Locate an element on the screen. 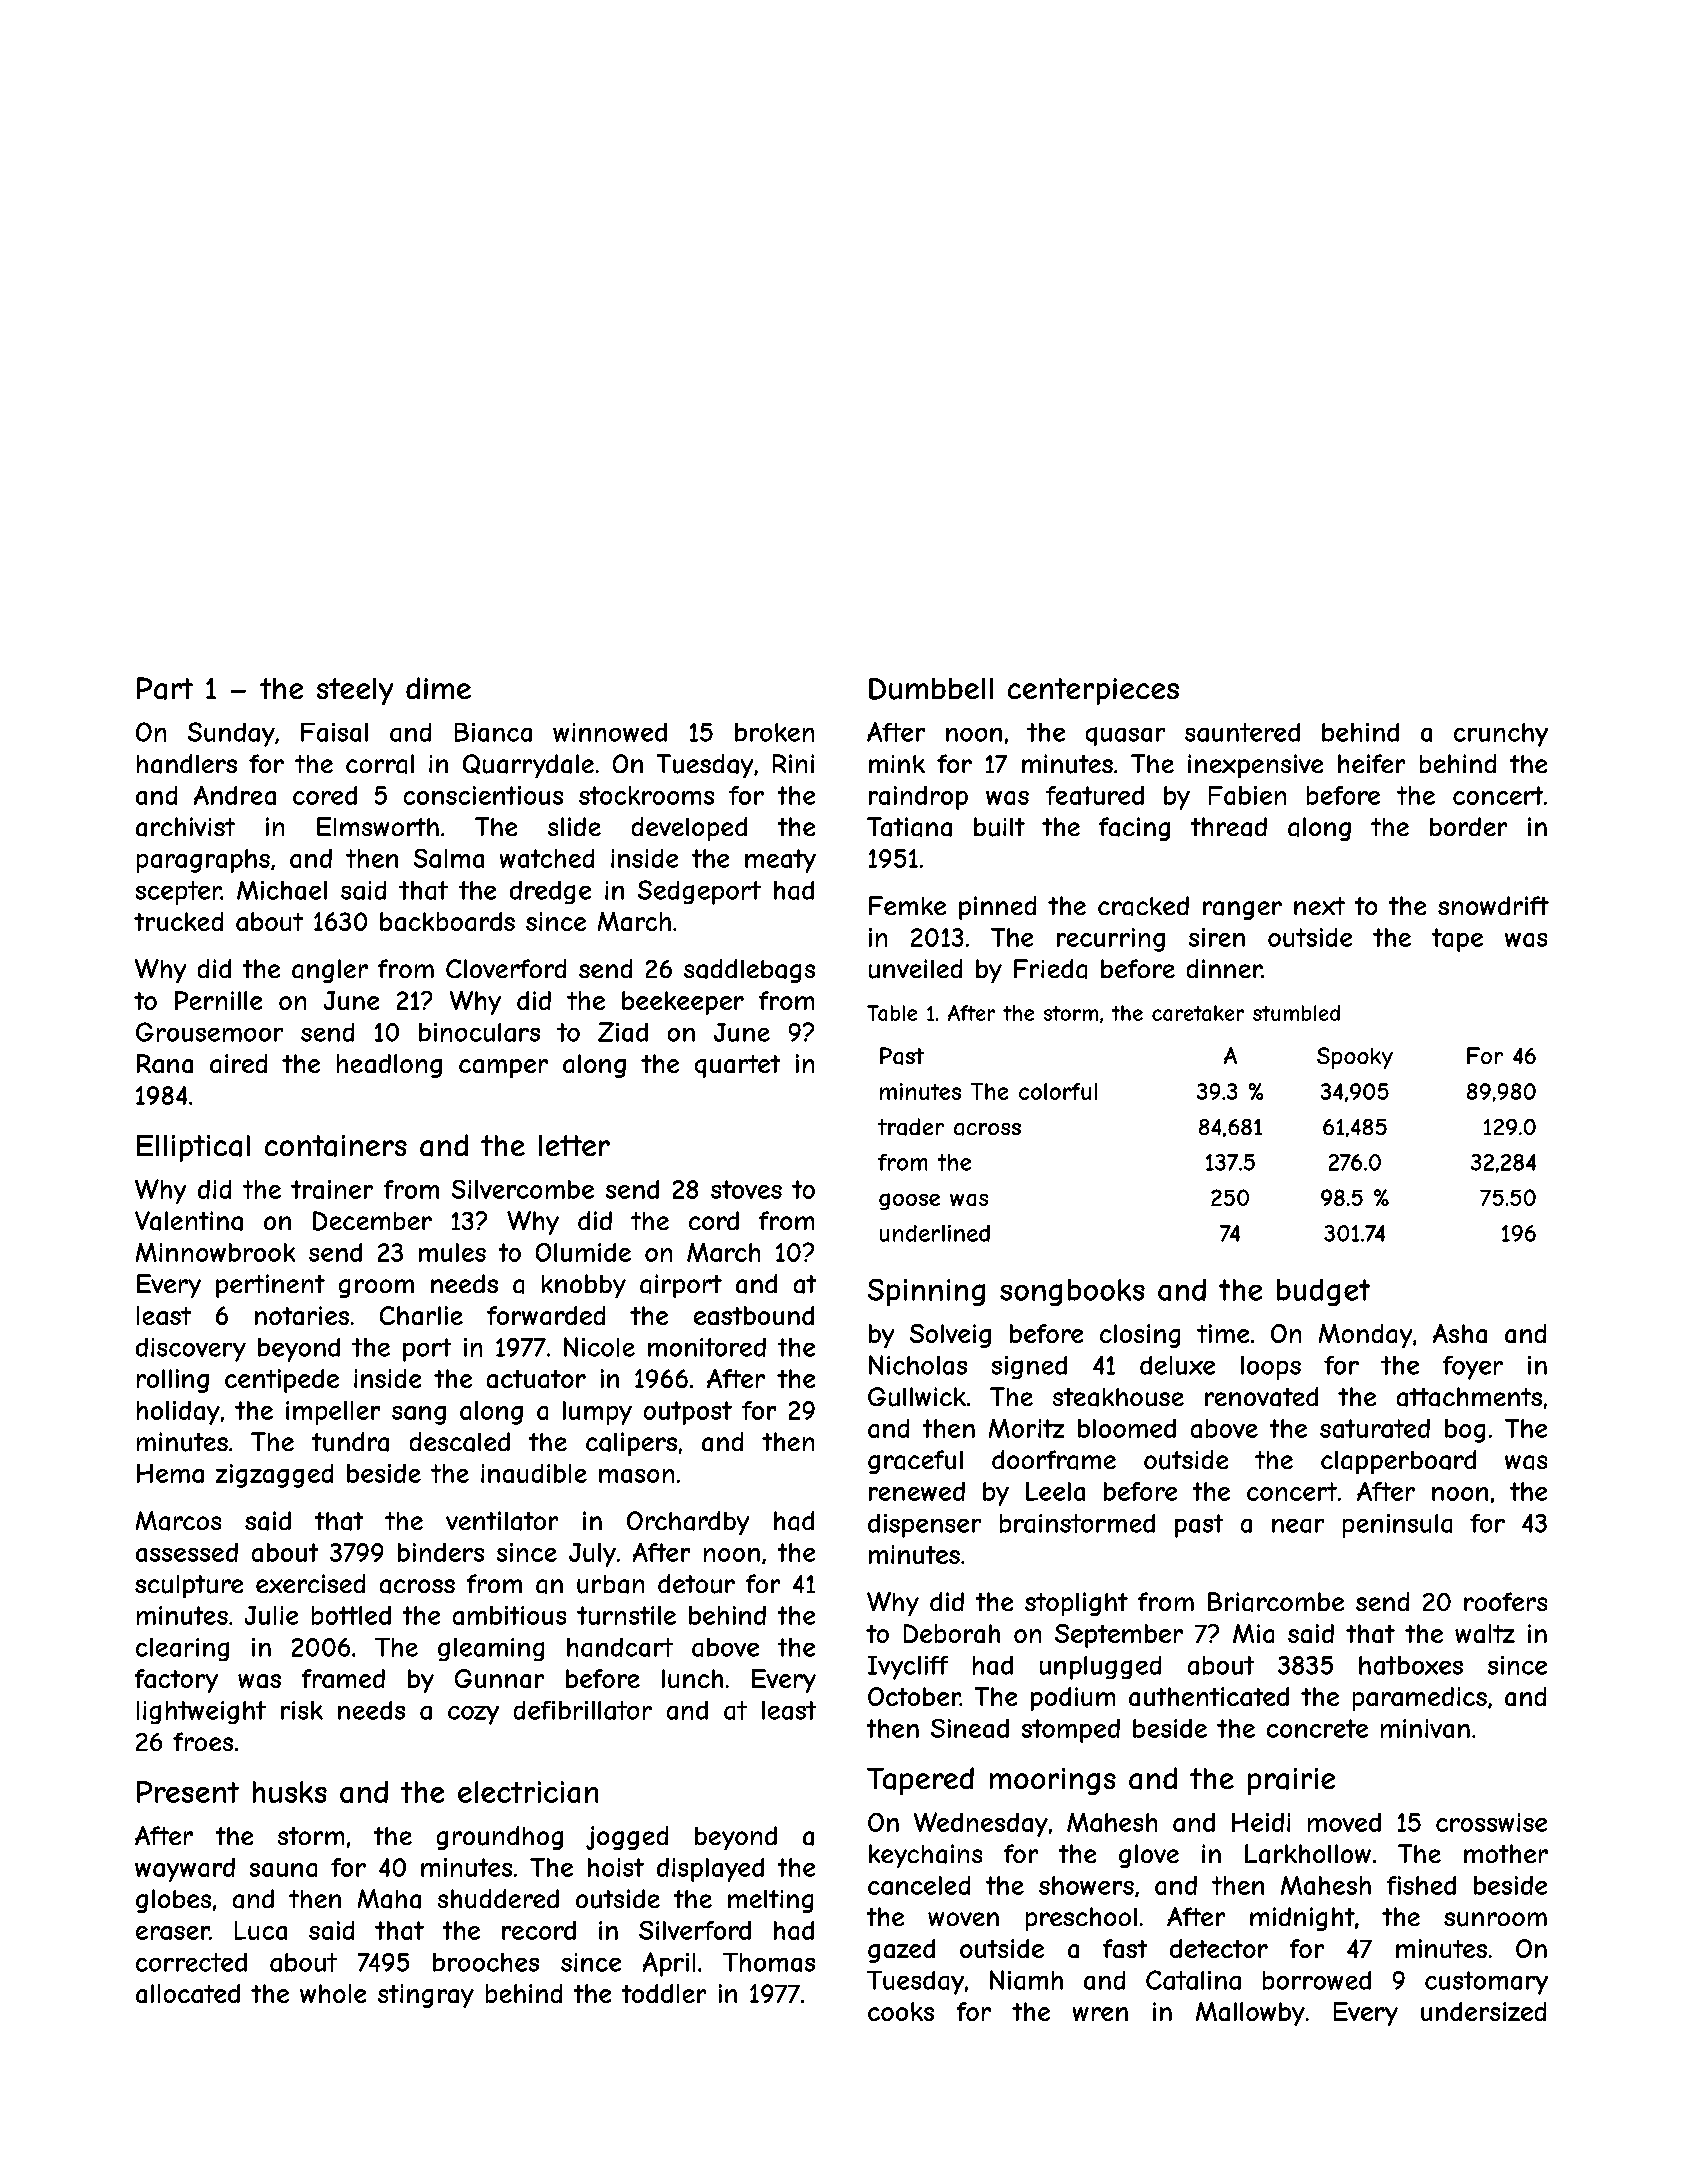 This screenshot has height=2178, width=1683. wayward is located at coordinates (185, 1870).
